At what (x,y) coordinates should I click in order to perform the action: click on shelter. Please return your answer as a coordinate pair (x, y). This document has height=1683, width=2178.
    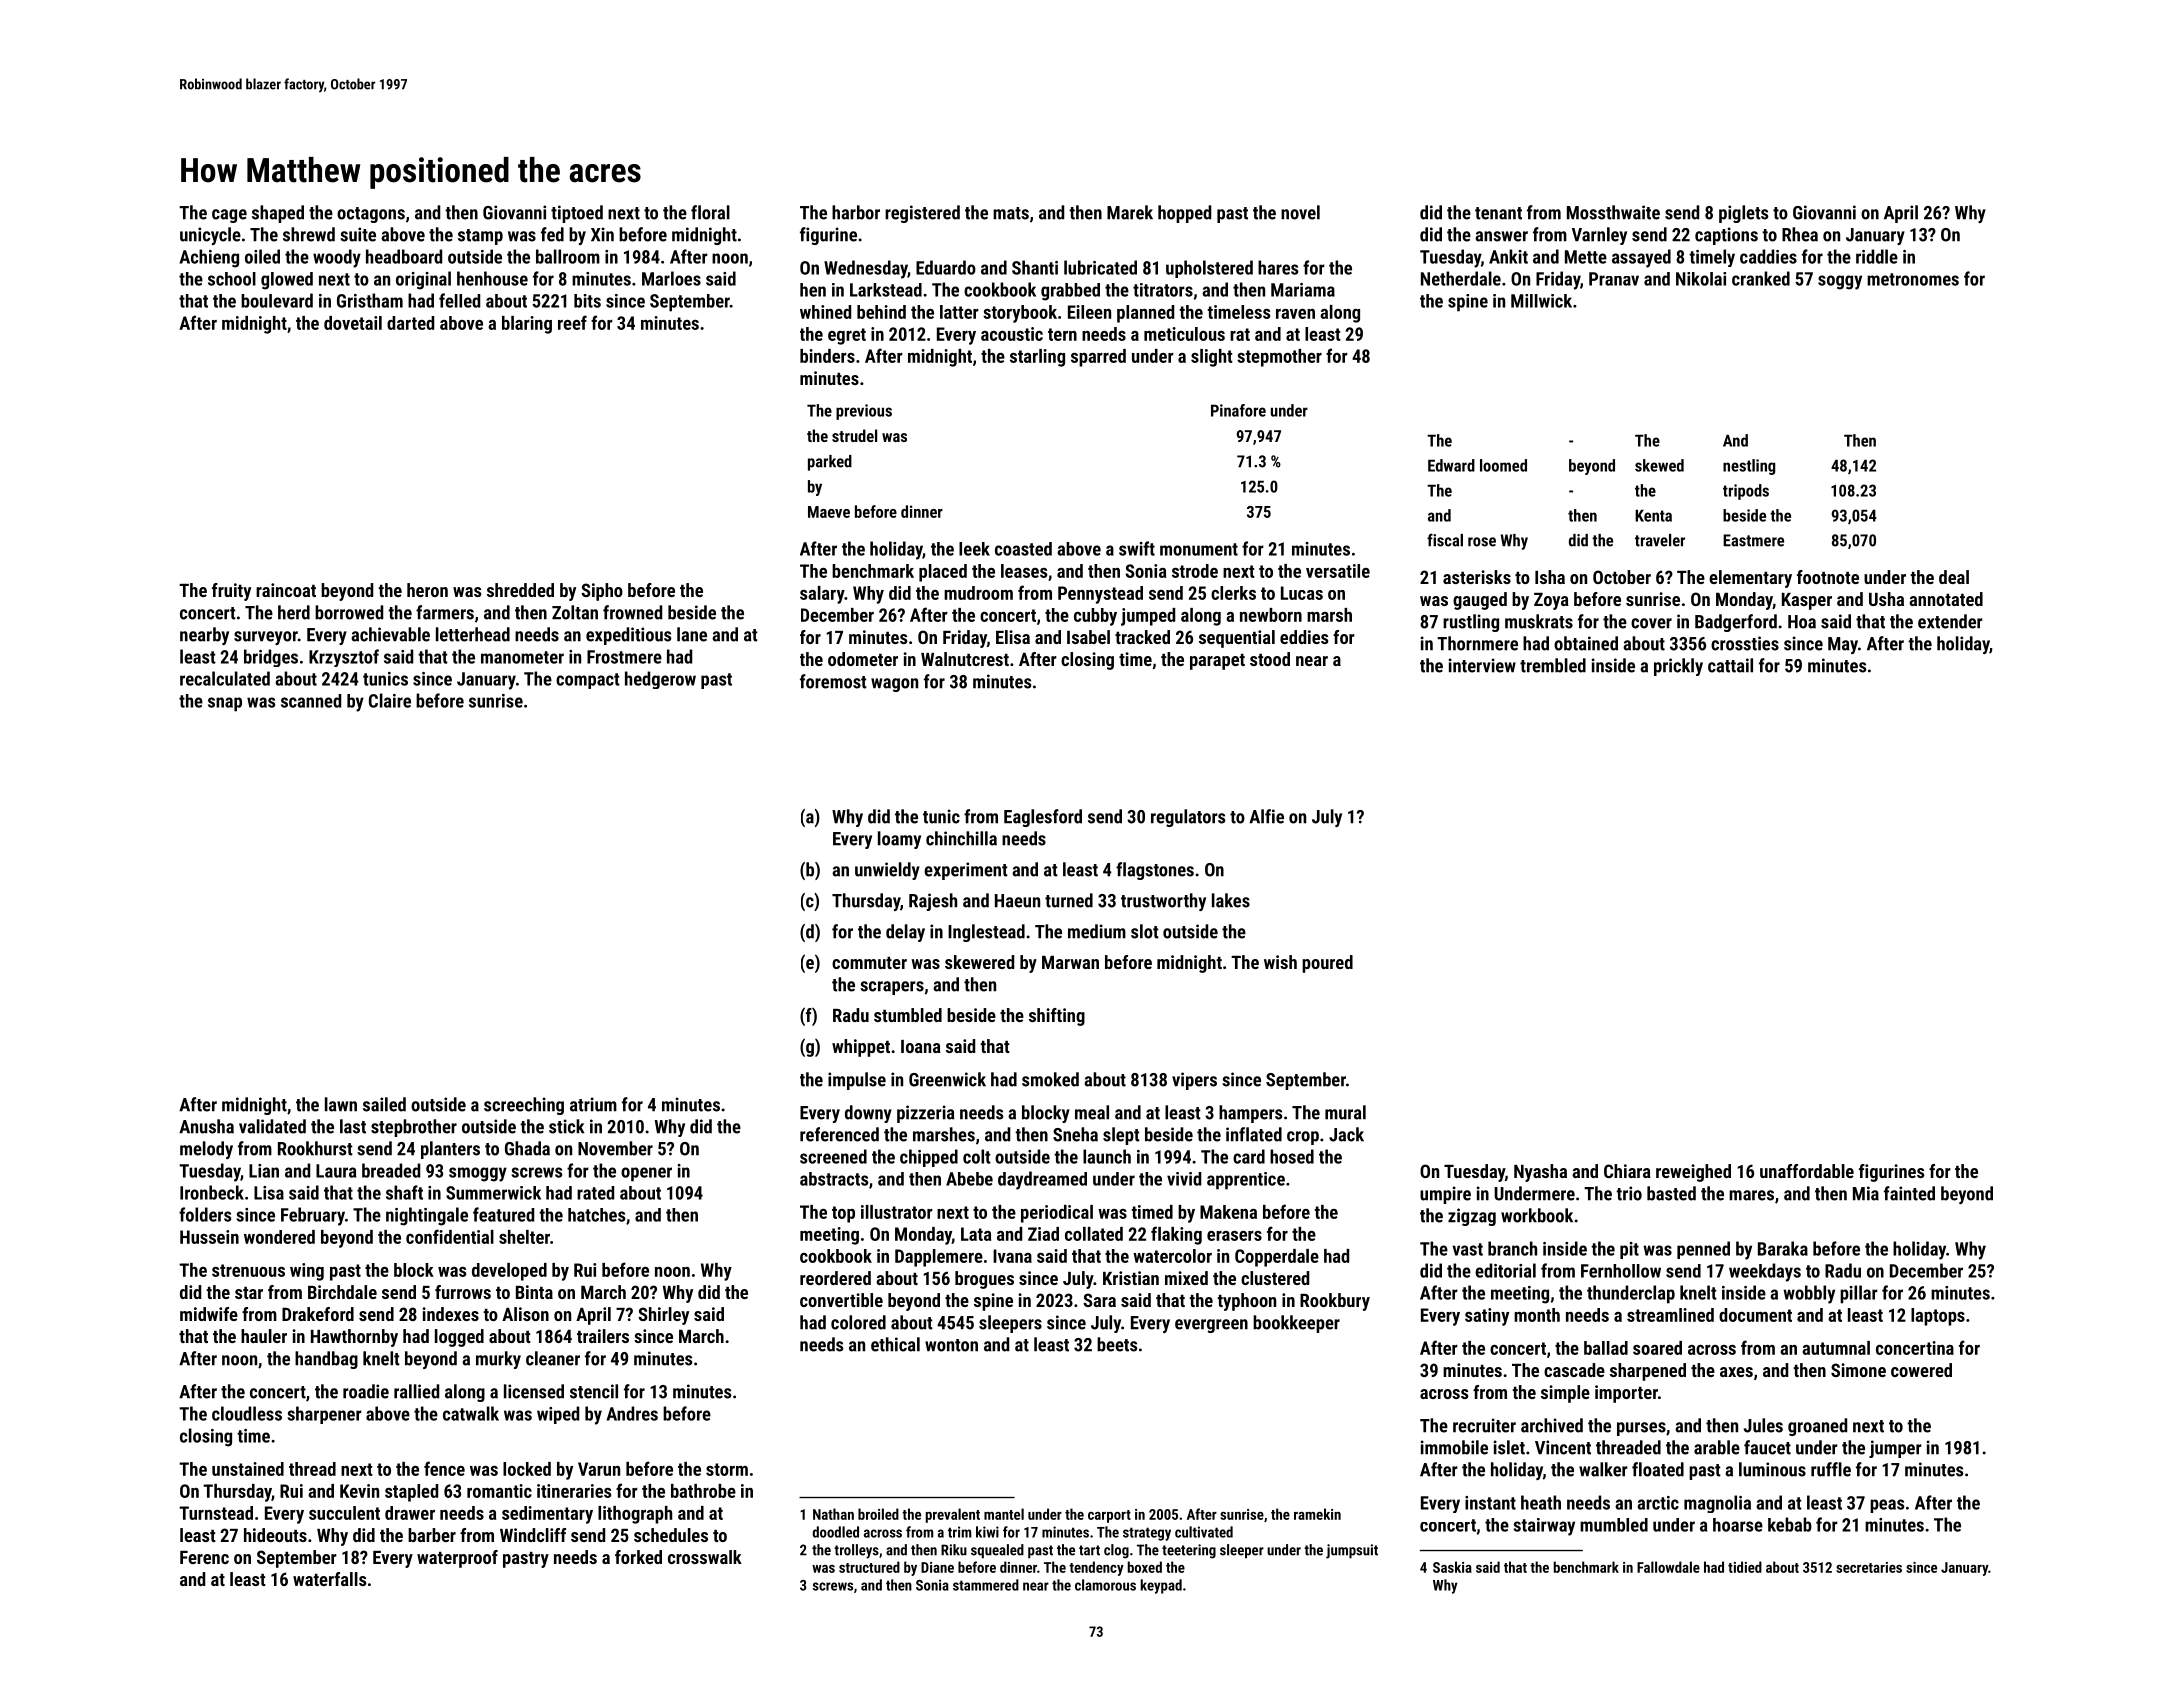
    Looking at the image, I should click on (524, 1237).
